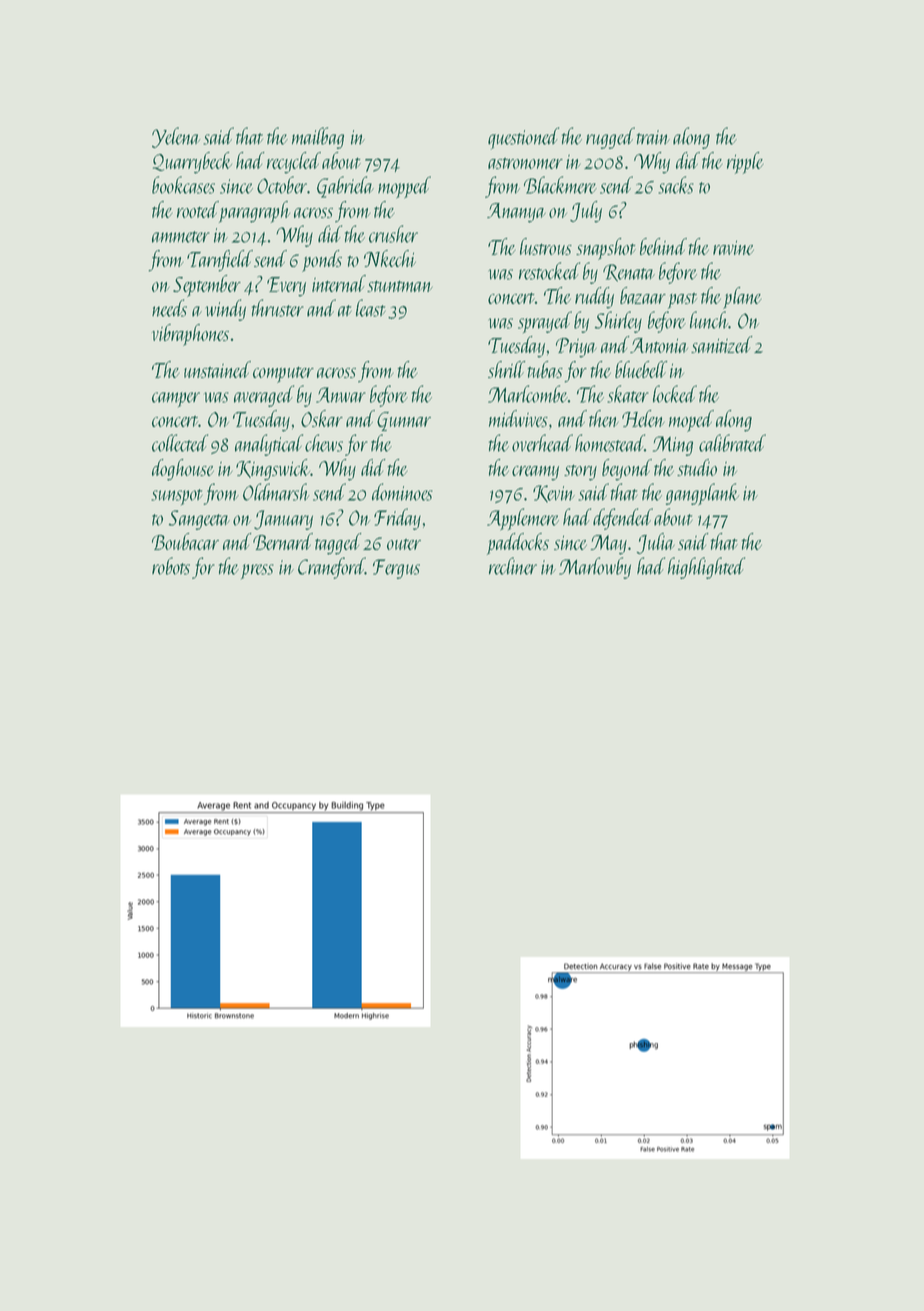  Describe the element at coordinates (629, 273) in the screenshot. I see `Renata` at that location.
